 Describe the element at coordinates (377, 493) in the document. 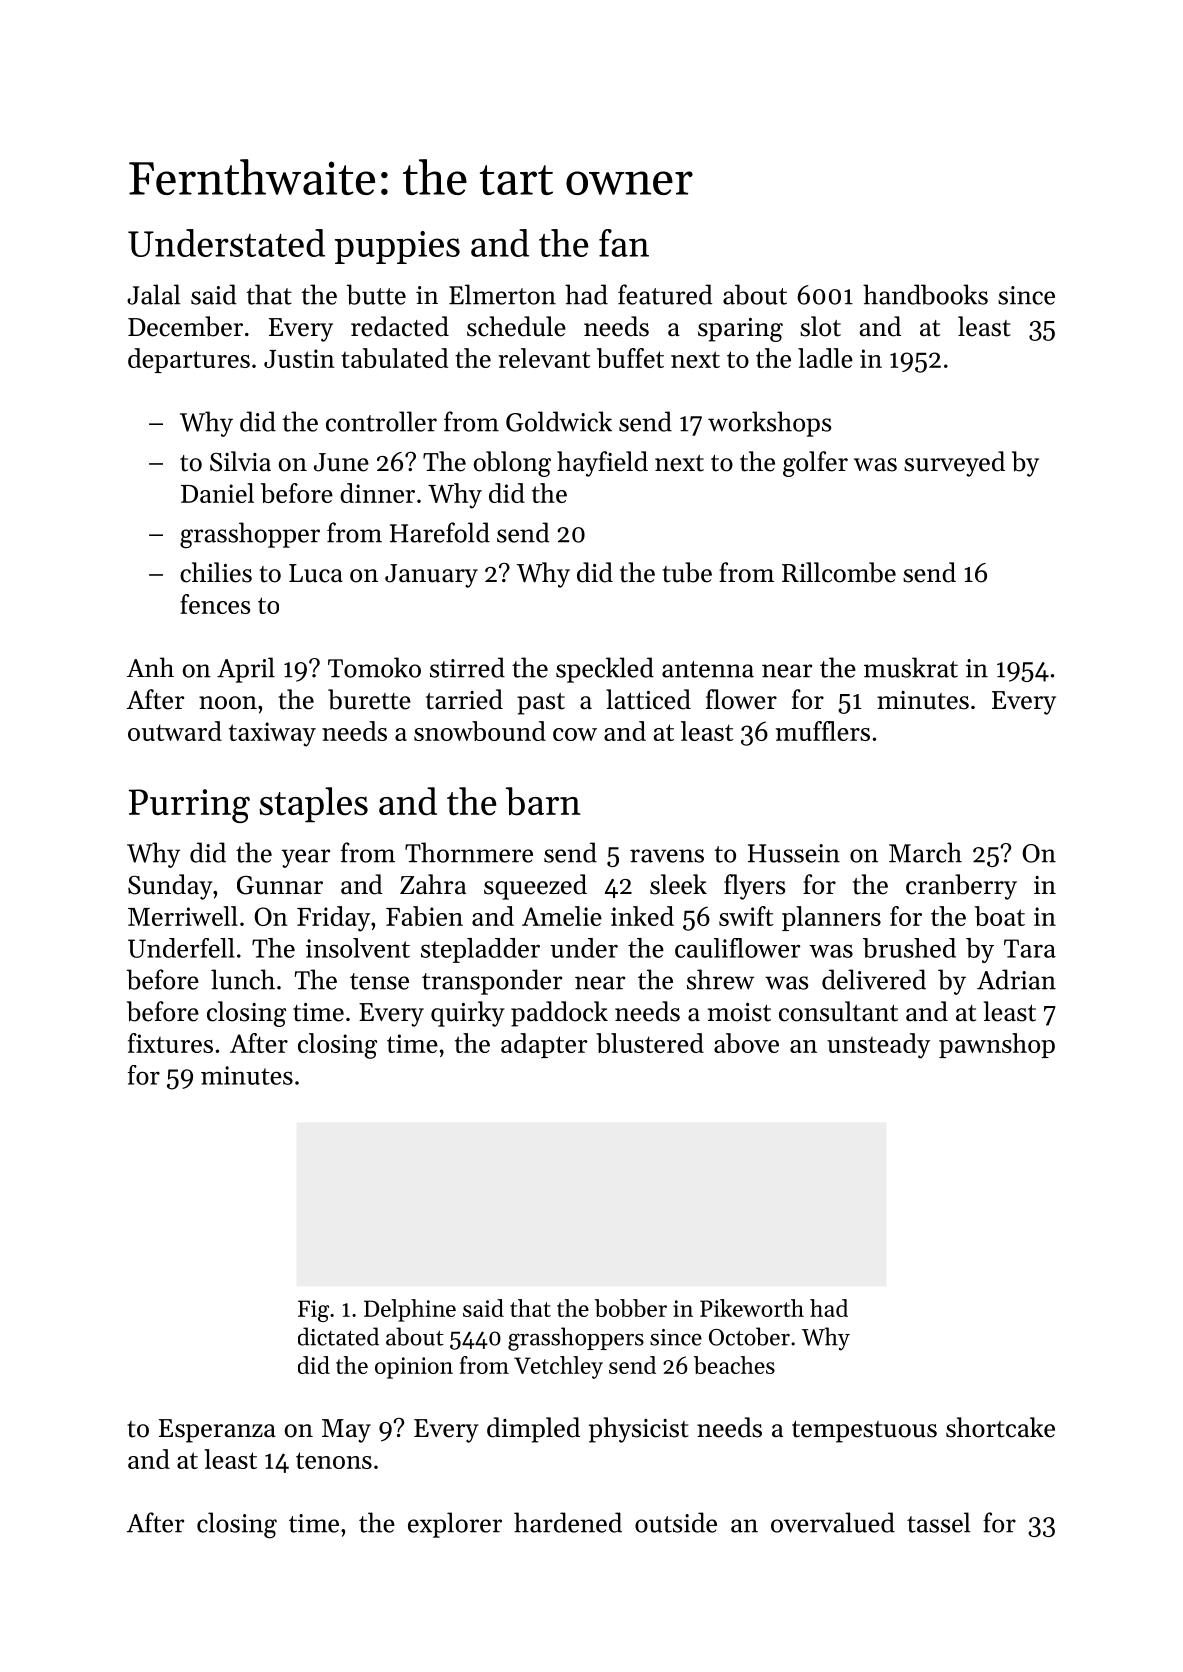

I see `dinner` at that location.
